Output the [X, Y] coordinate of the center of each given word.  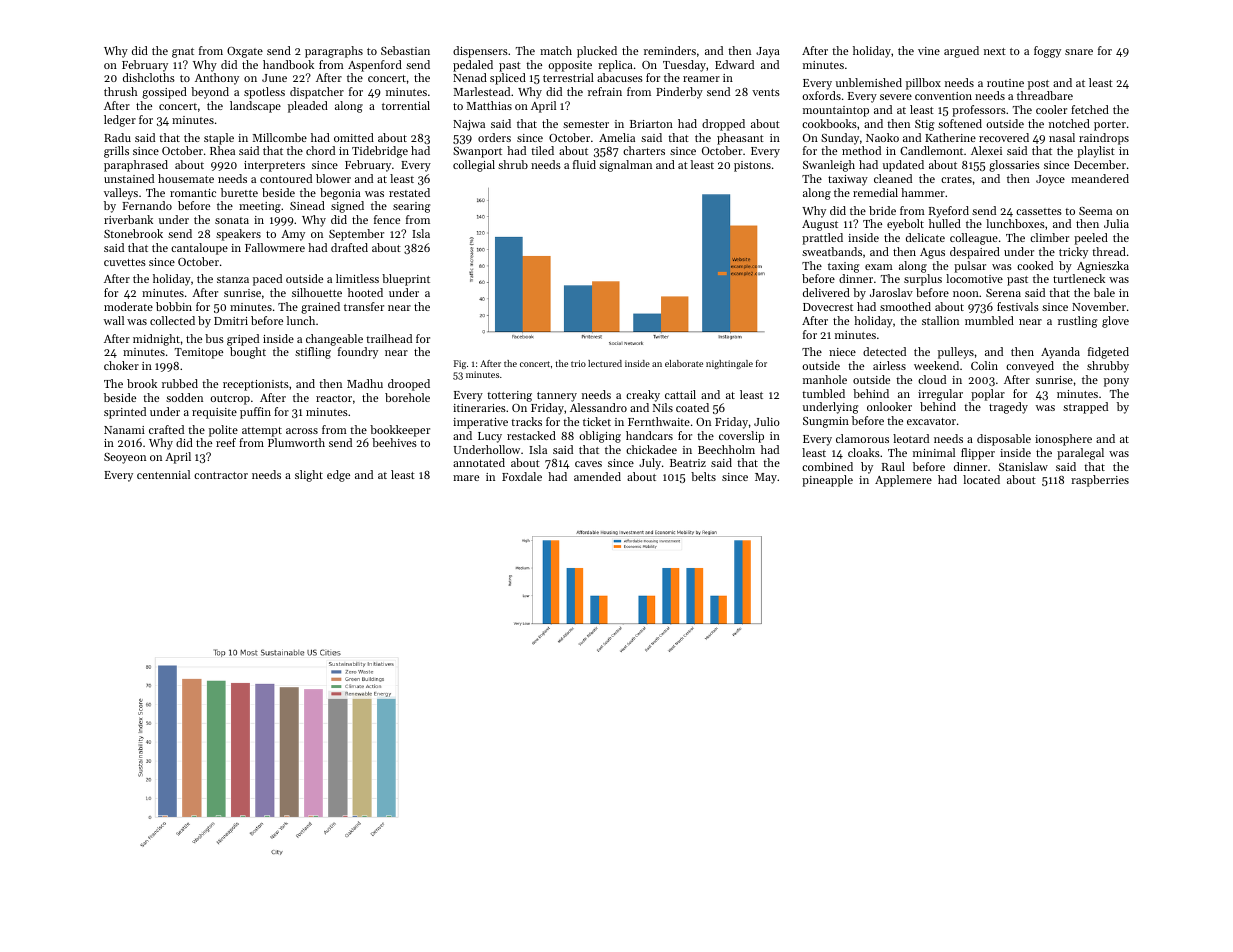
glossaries [1014, 166]
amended [597, 476]
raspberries [1100, 481]
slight [309, 476]
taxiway [848, 180]
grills [116, 152]
